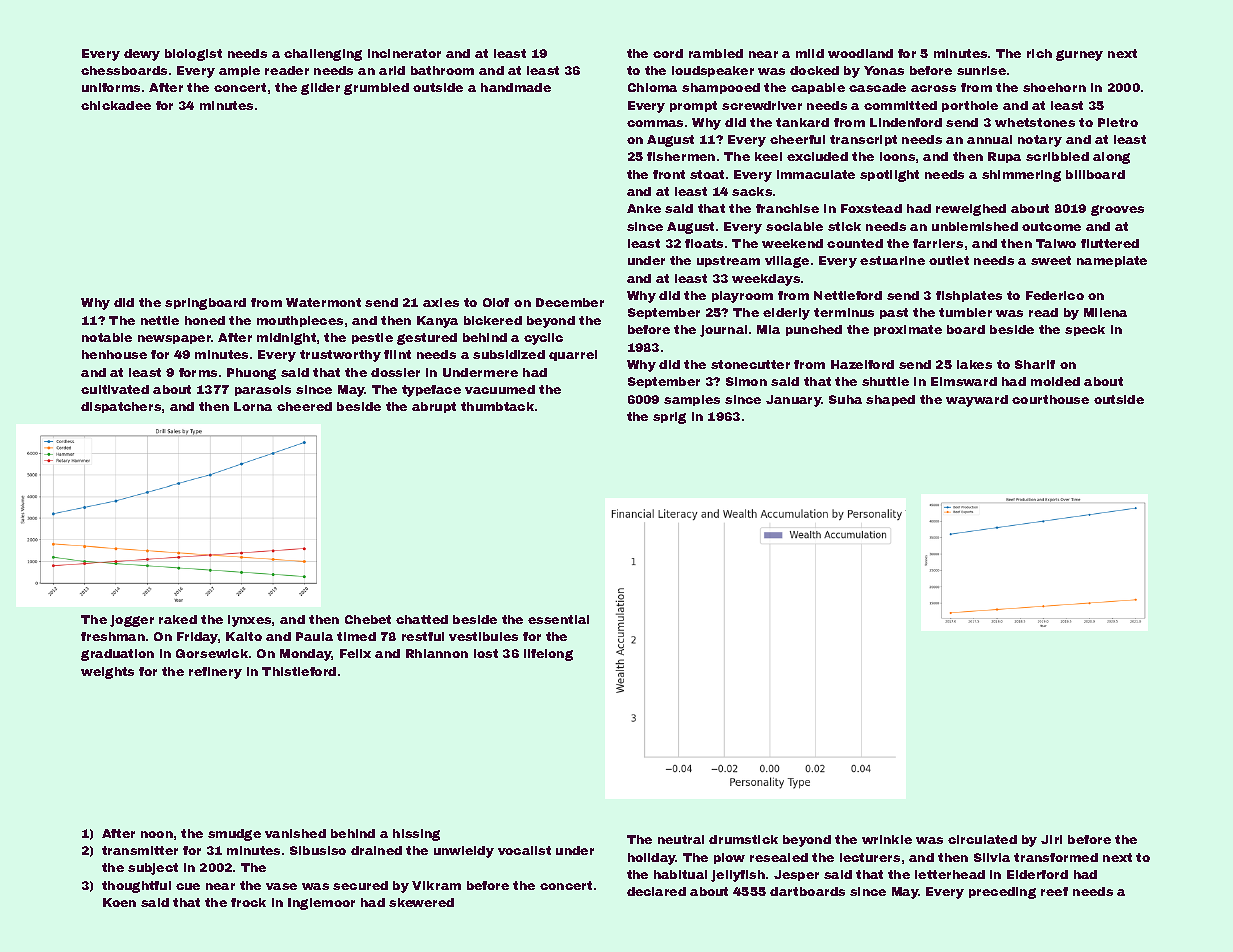 The height and width of the page is (952, 1233). What do you see at coordinates (304, 406) in the page?
I see `cheered` at bounding box center [304, 406].
